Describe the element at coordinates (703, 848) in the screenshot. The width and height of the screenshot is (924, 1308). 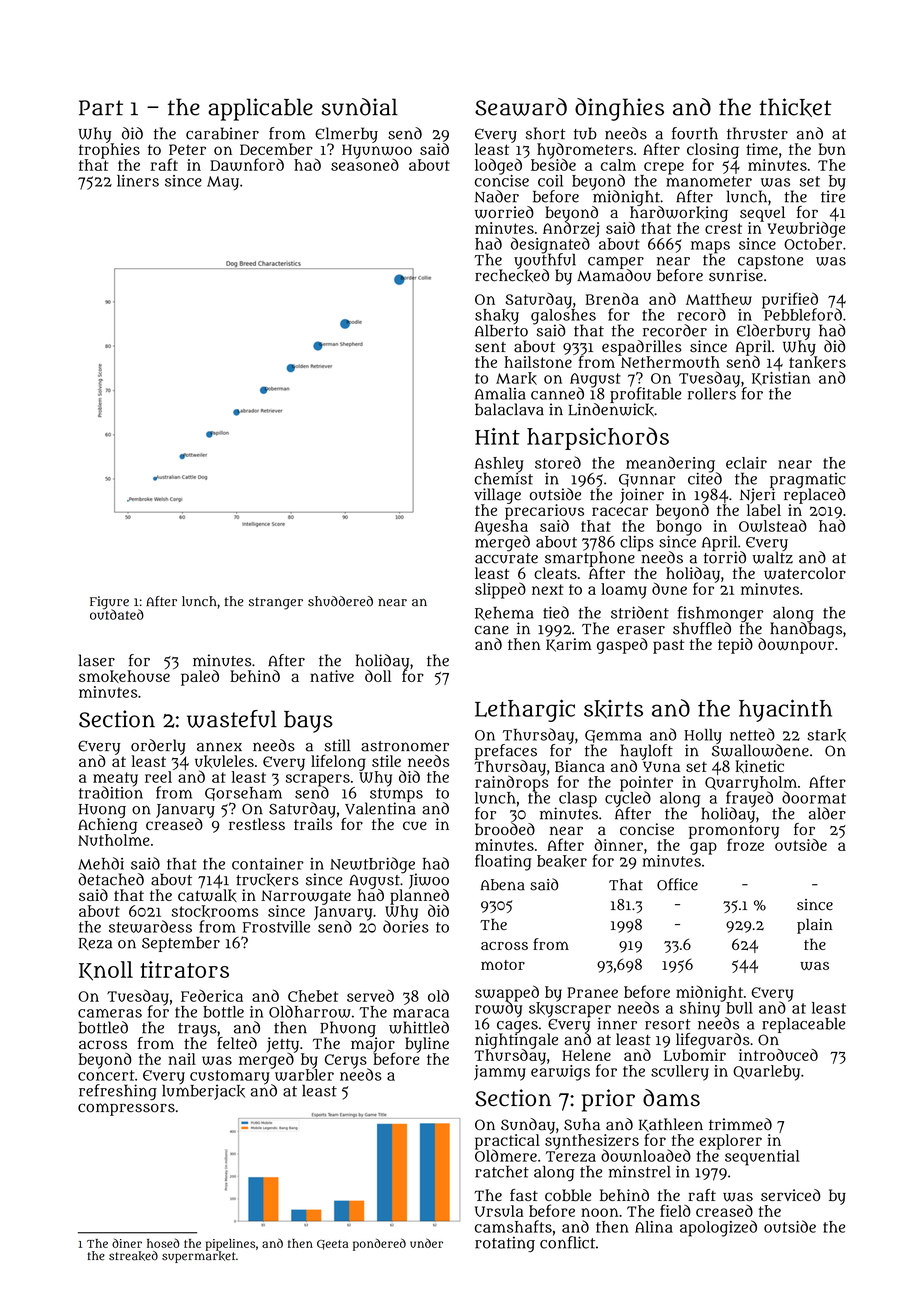
I see `gap` at that location.
